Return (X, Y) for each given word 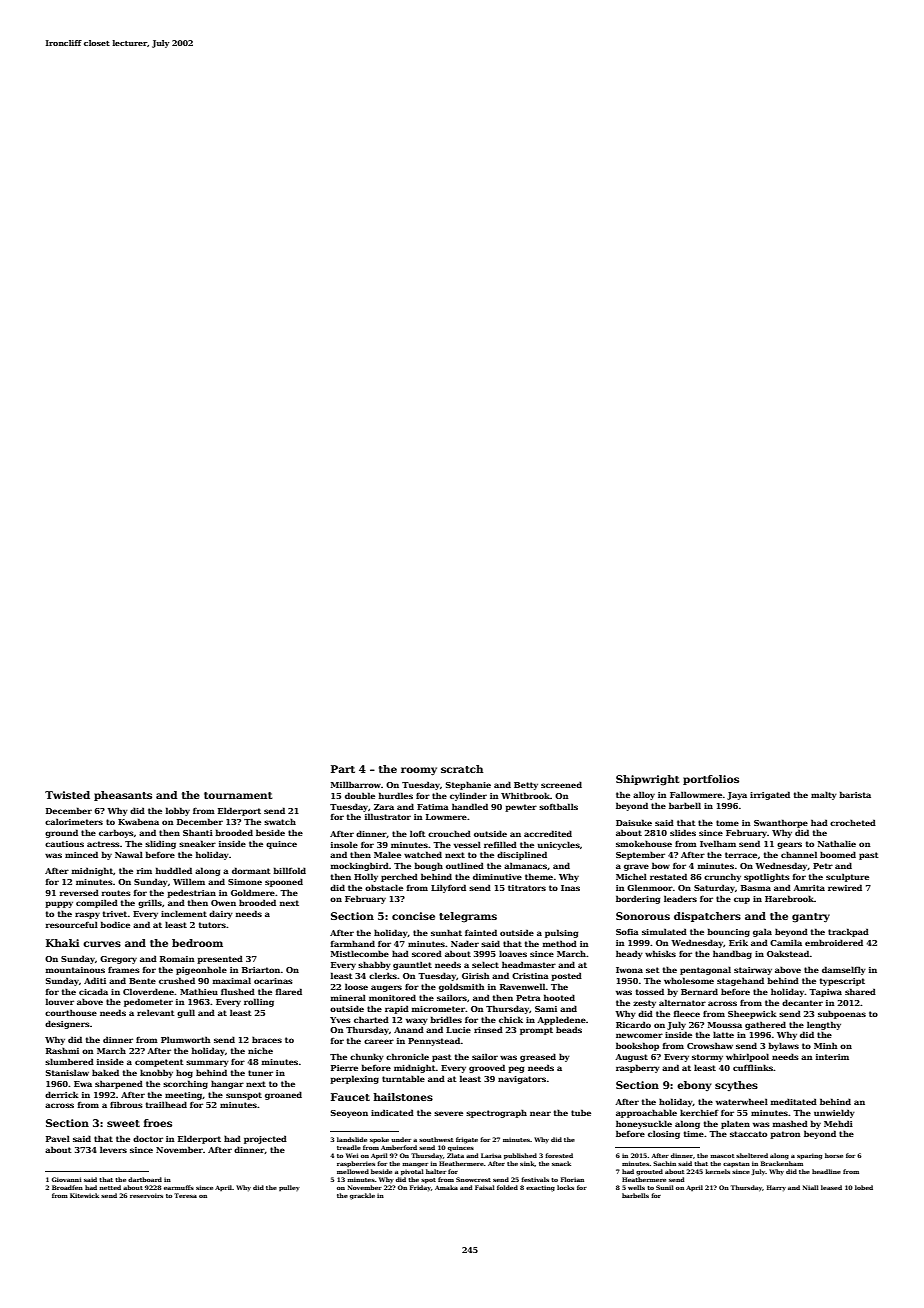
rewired (845, 887)
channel (799, 854)
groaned (283, 1095)
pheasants (123, 796)
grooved (487, 1068)
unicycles (559, 845)
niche (260, 1050)
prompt (536, 1031)
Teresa (185, 1195)
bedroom (197, 943)
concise (413, 916)
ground (61, 833)
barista (855, 794)
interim (832, 1057)
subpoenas (842, 1014)
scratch (462, 769)
